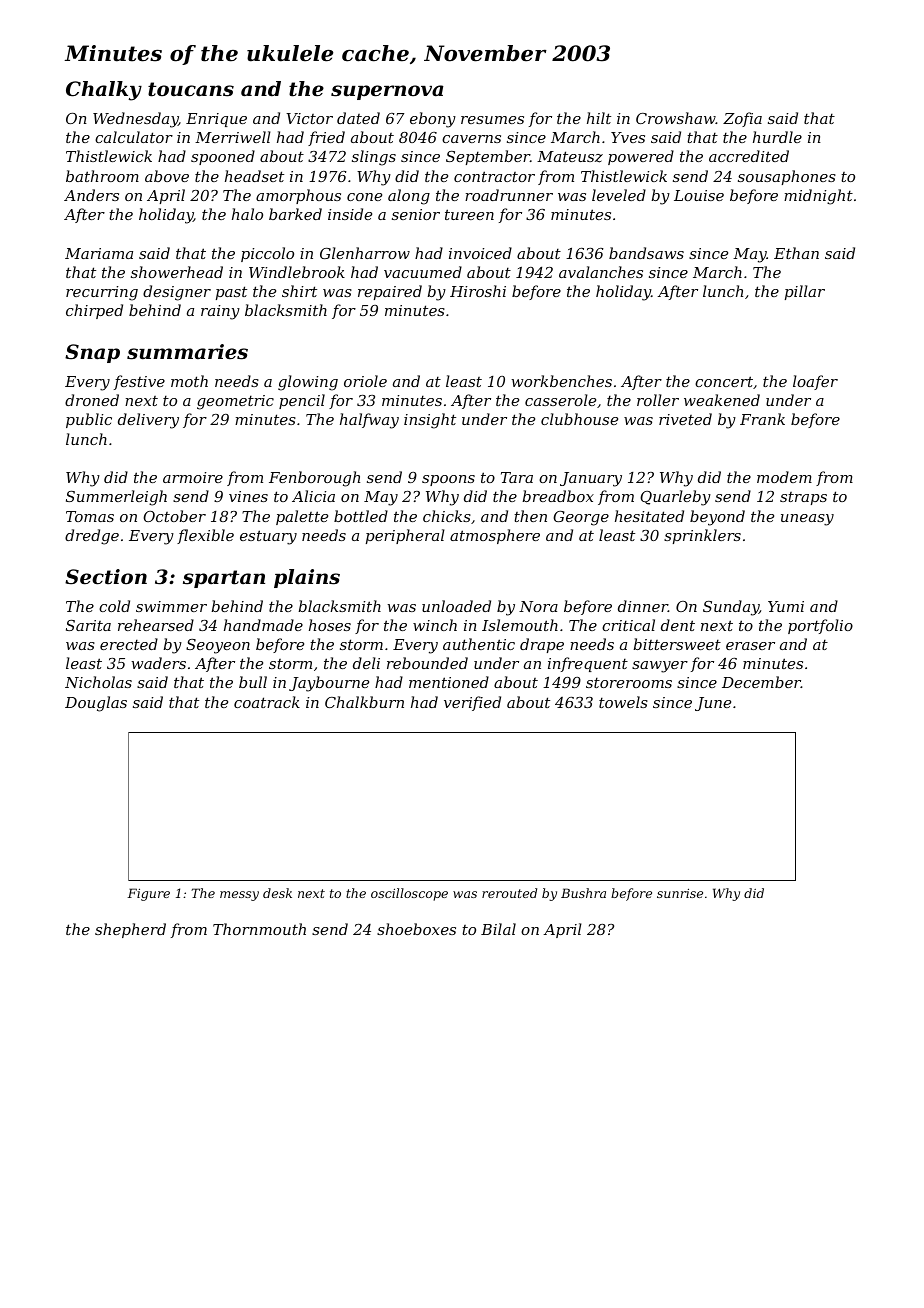 This screenshot has width=924, height=1308. Describe the element at coordinates (676, 118) in the screenshot. I see `Crowshaw` at that location.
